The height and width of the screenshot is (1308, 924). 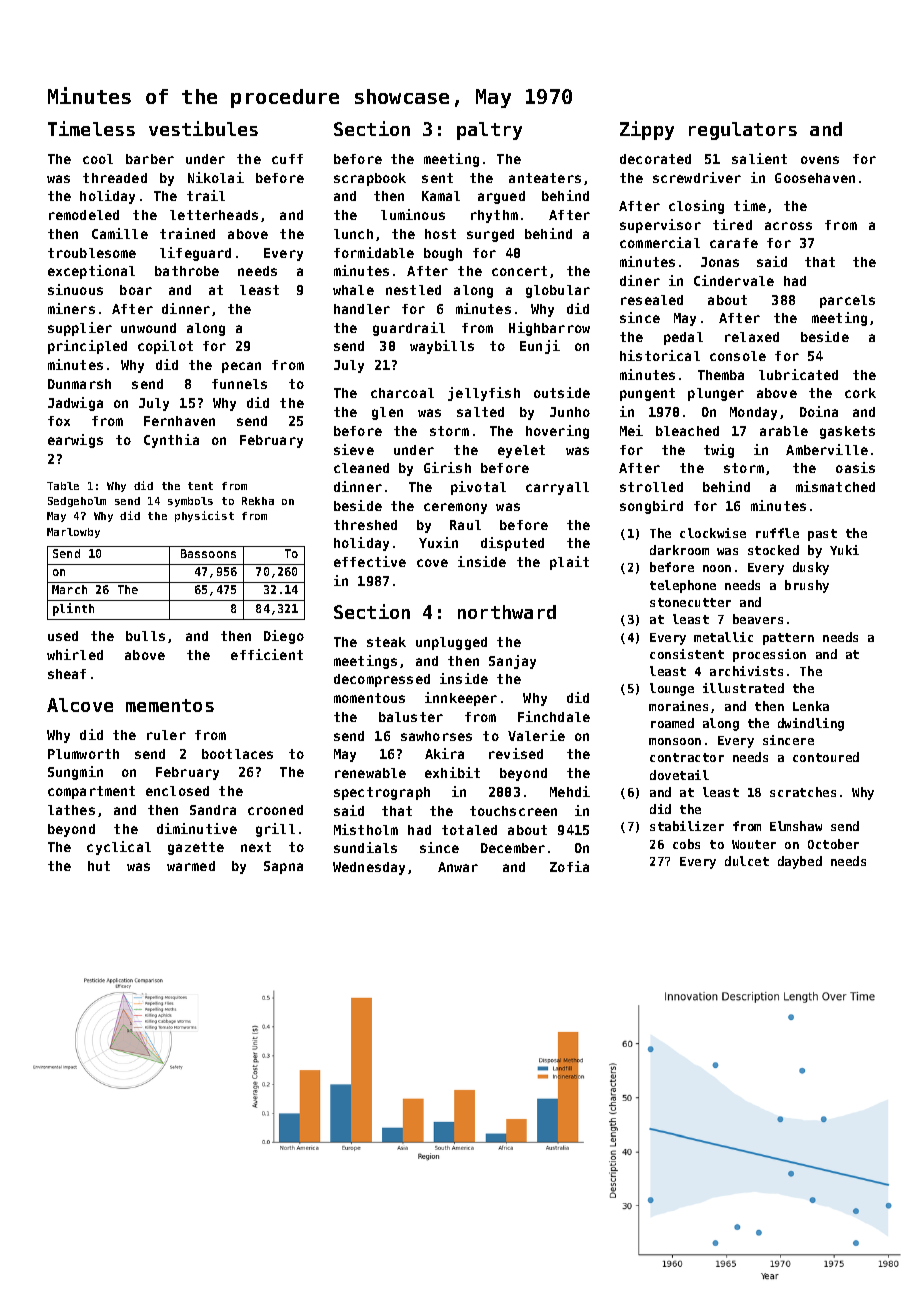 I want to click on disputed, so click(x=512, y=544).
